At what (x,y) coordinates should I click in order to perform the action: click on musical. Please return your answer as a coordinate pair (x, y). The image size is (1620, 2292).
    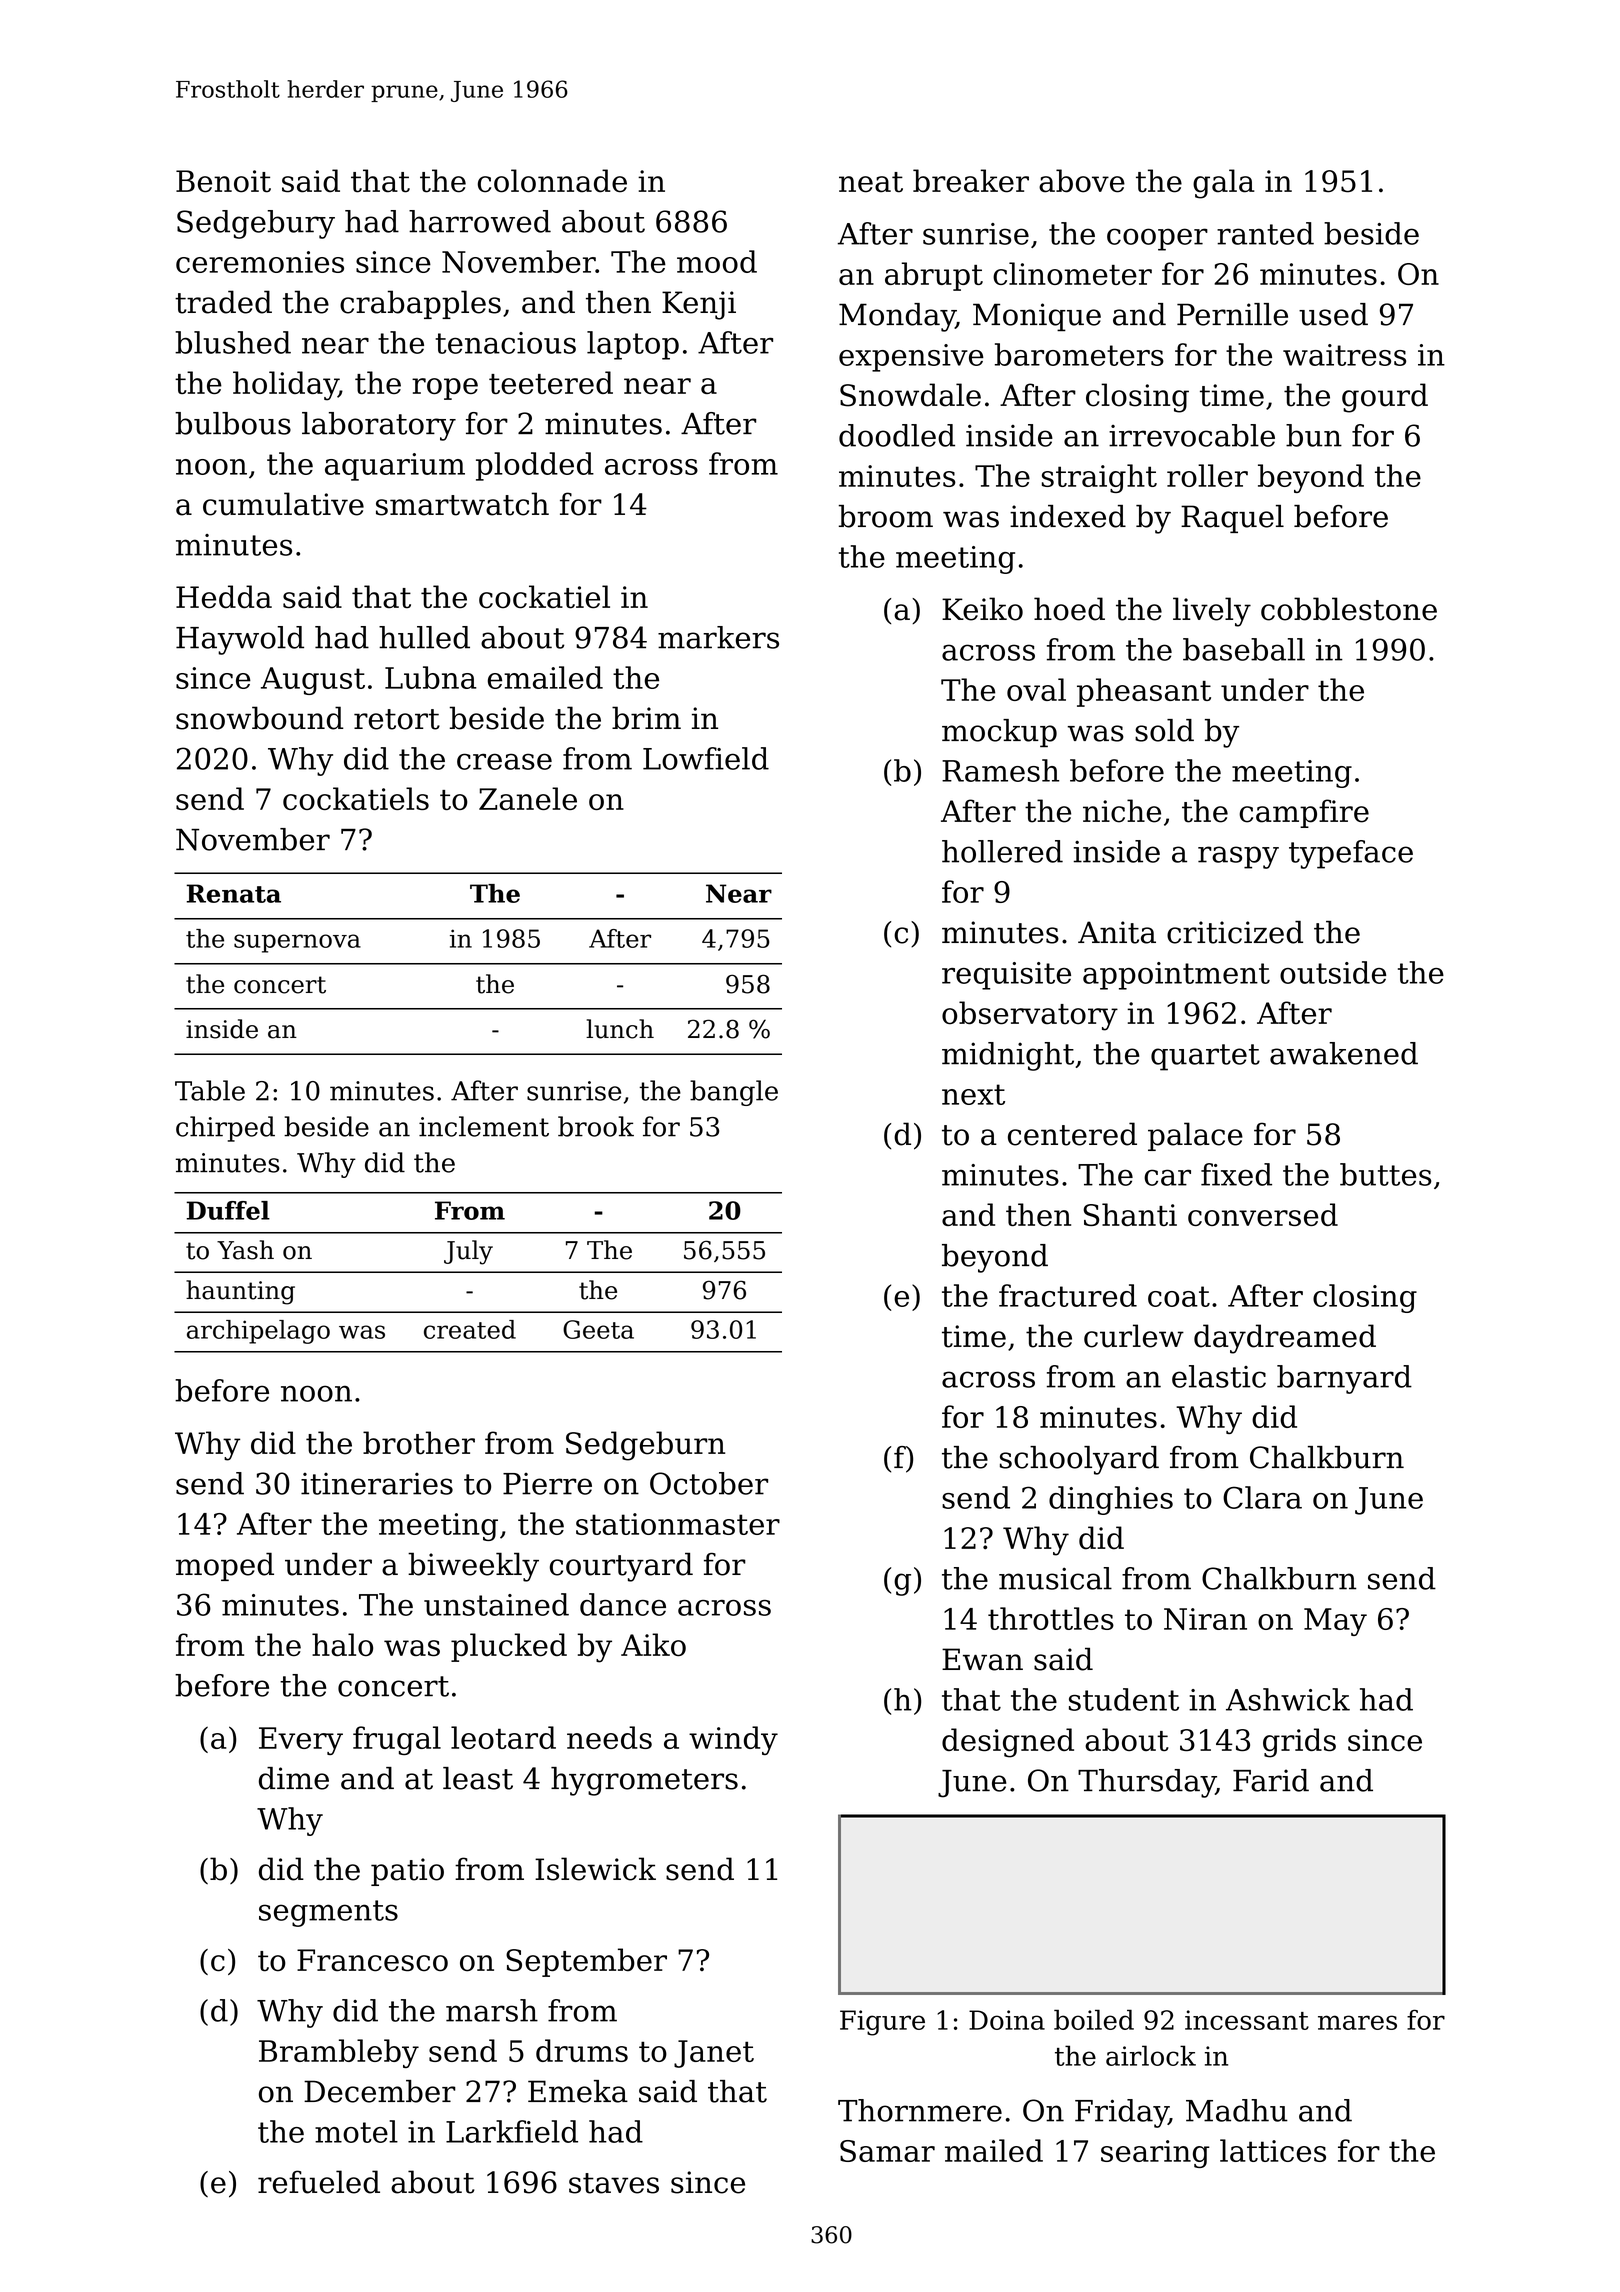
    Looking at the image, I should click on (1055, 1578).
